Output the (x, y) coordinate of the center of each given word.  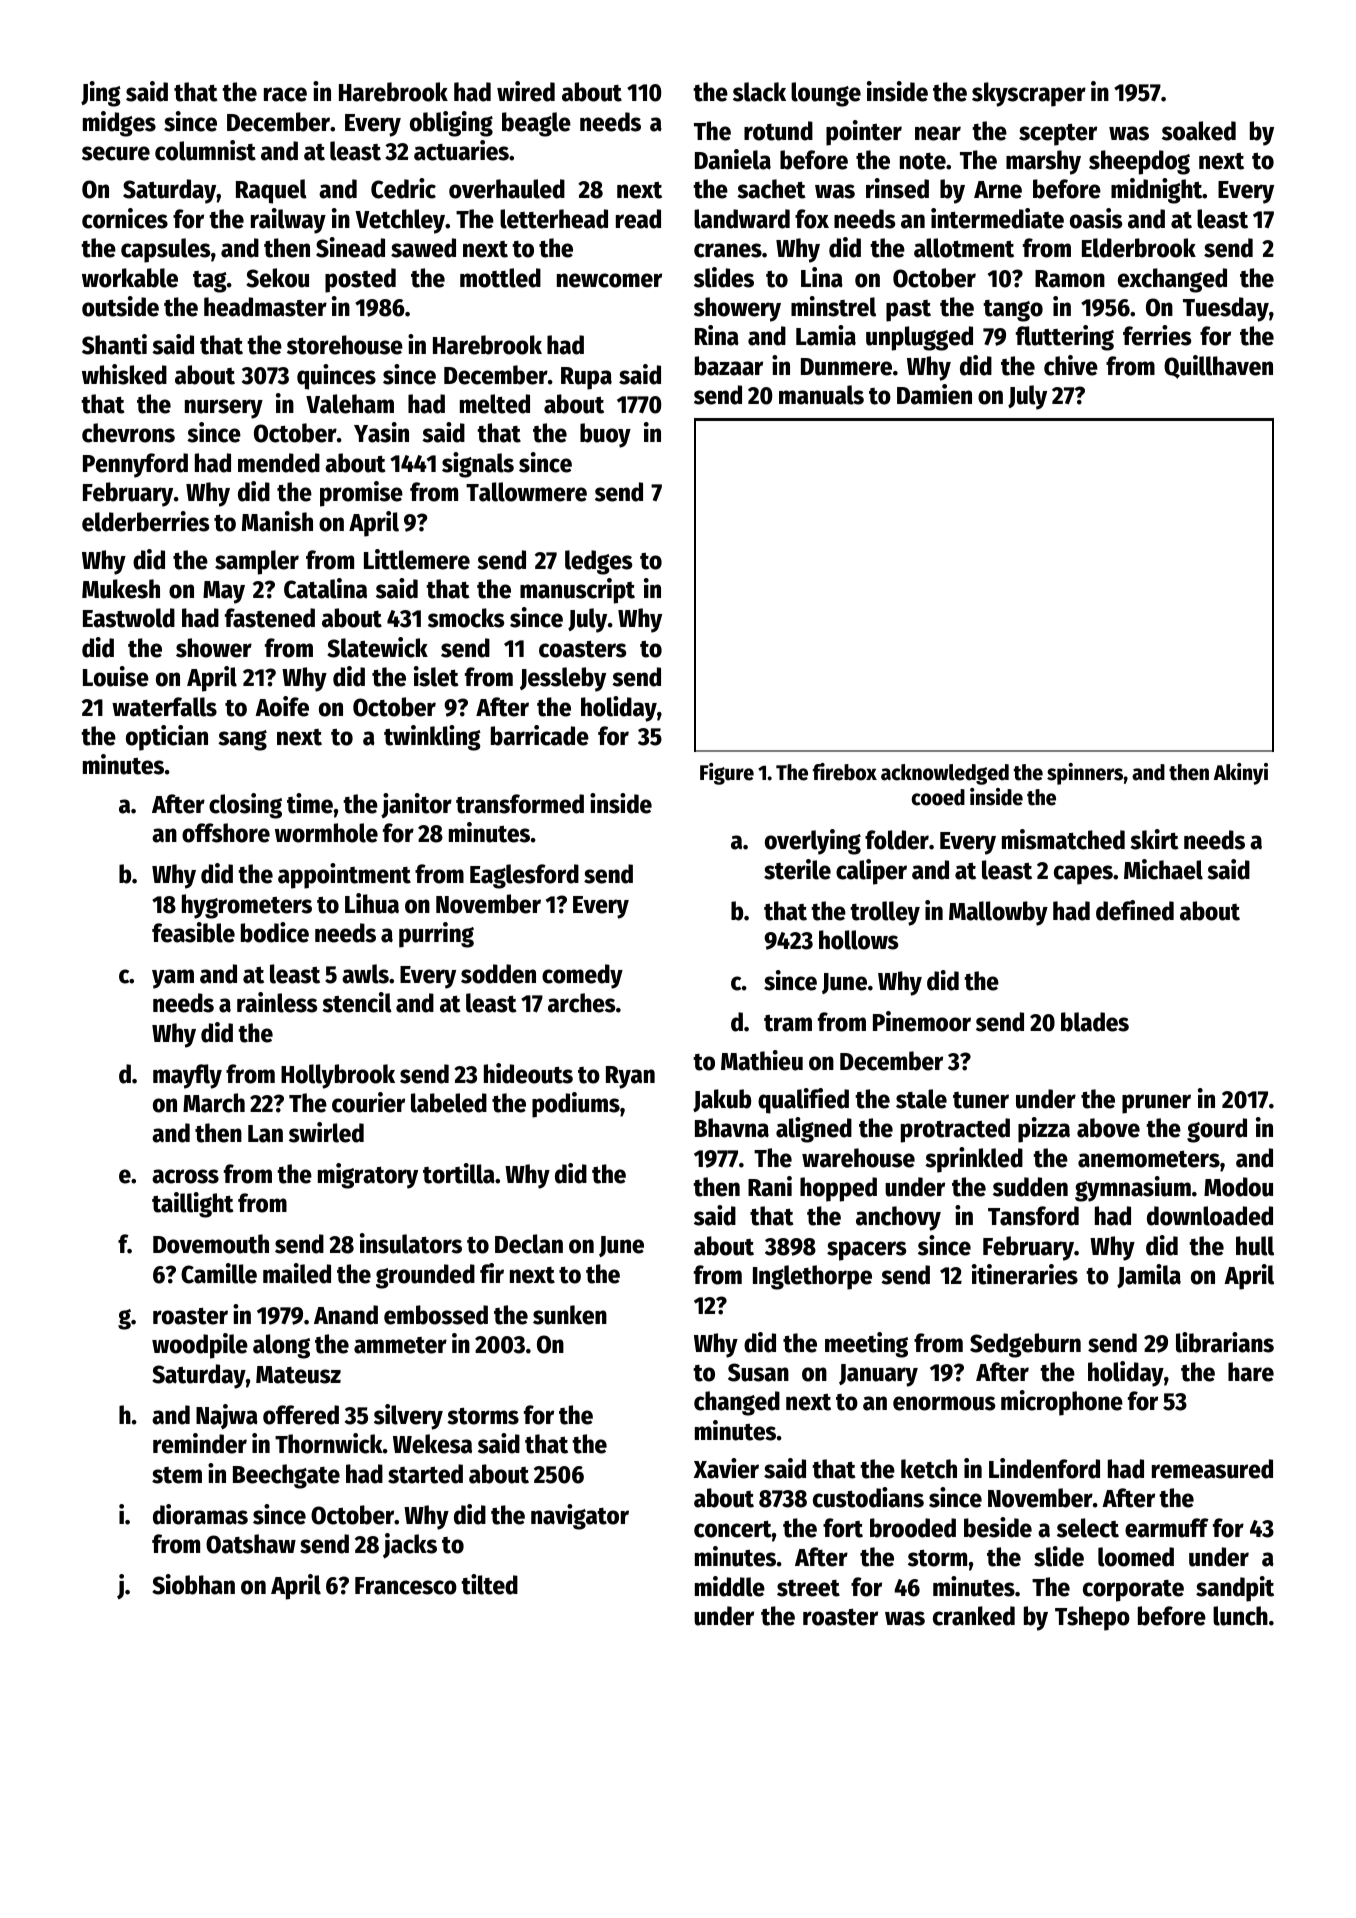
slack (759, 92)
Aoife (282, 706)
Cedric (403, 188)
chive (1071, 365)
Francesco (406, 1586)
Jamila (1149, 1276)
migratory (368, 1176)
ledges (598, 562)
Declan (529, 1244)
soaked (1199, 131)
